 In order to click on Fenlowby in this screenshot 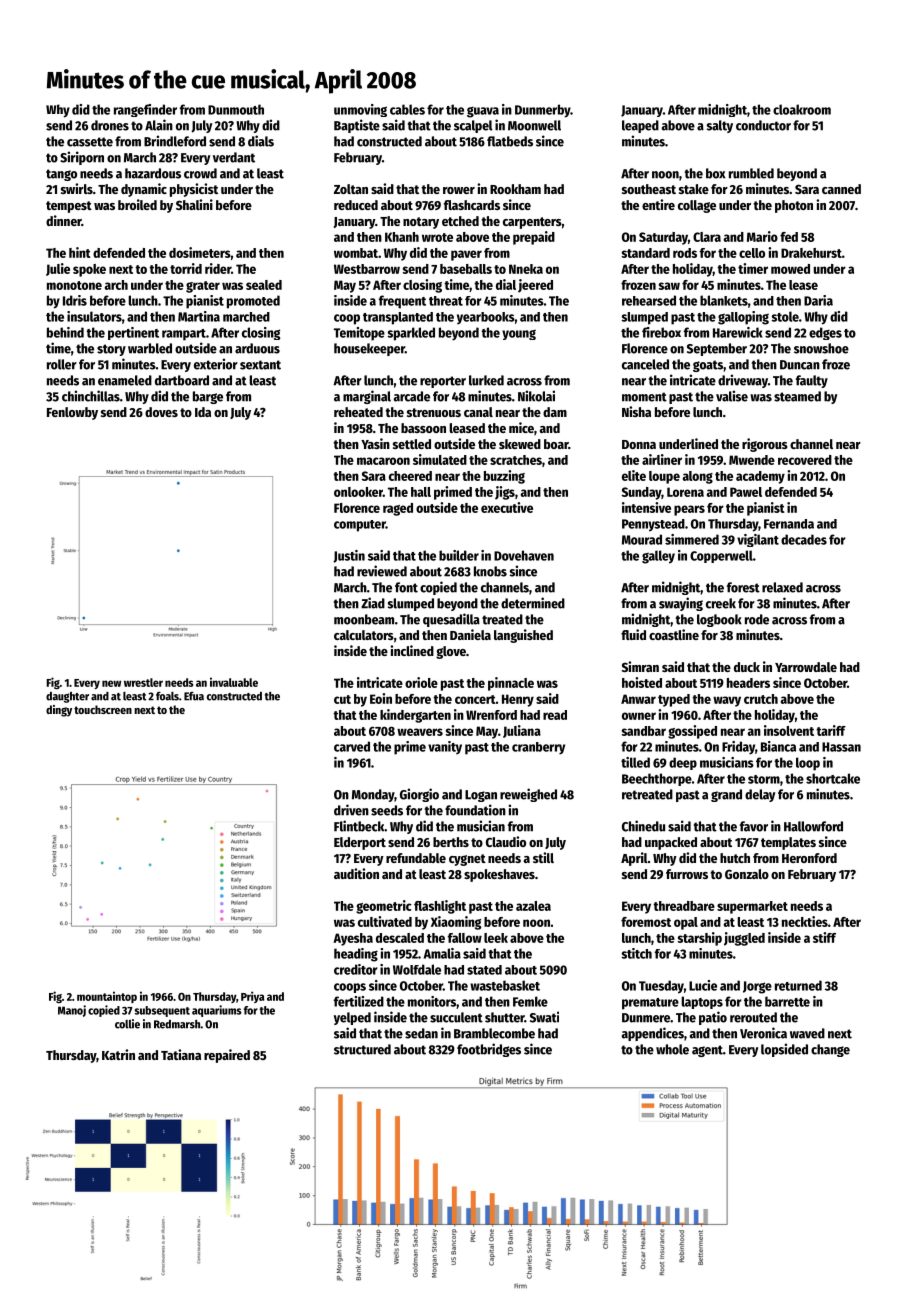, I will do `click(72, 413)`.
